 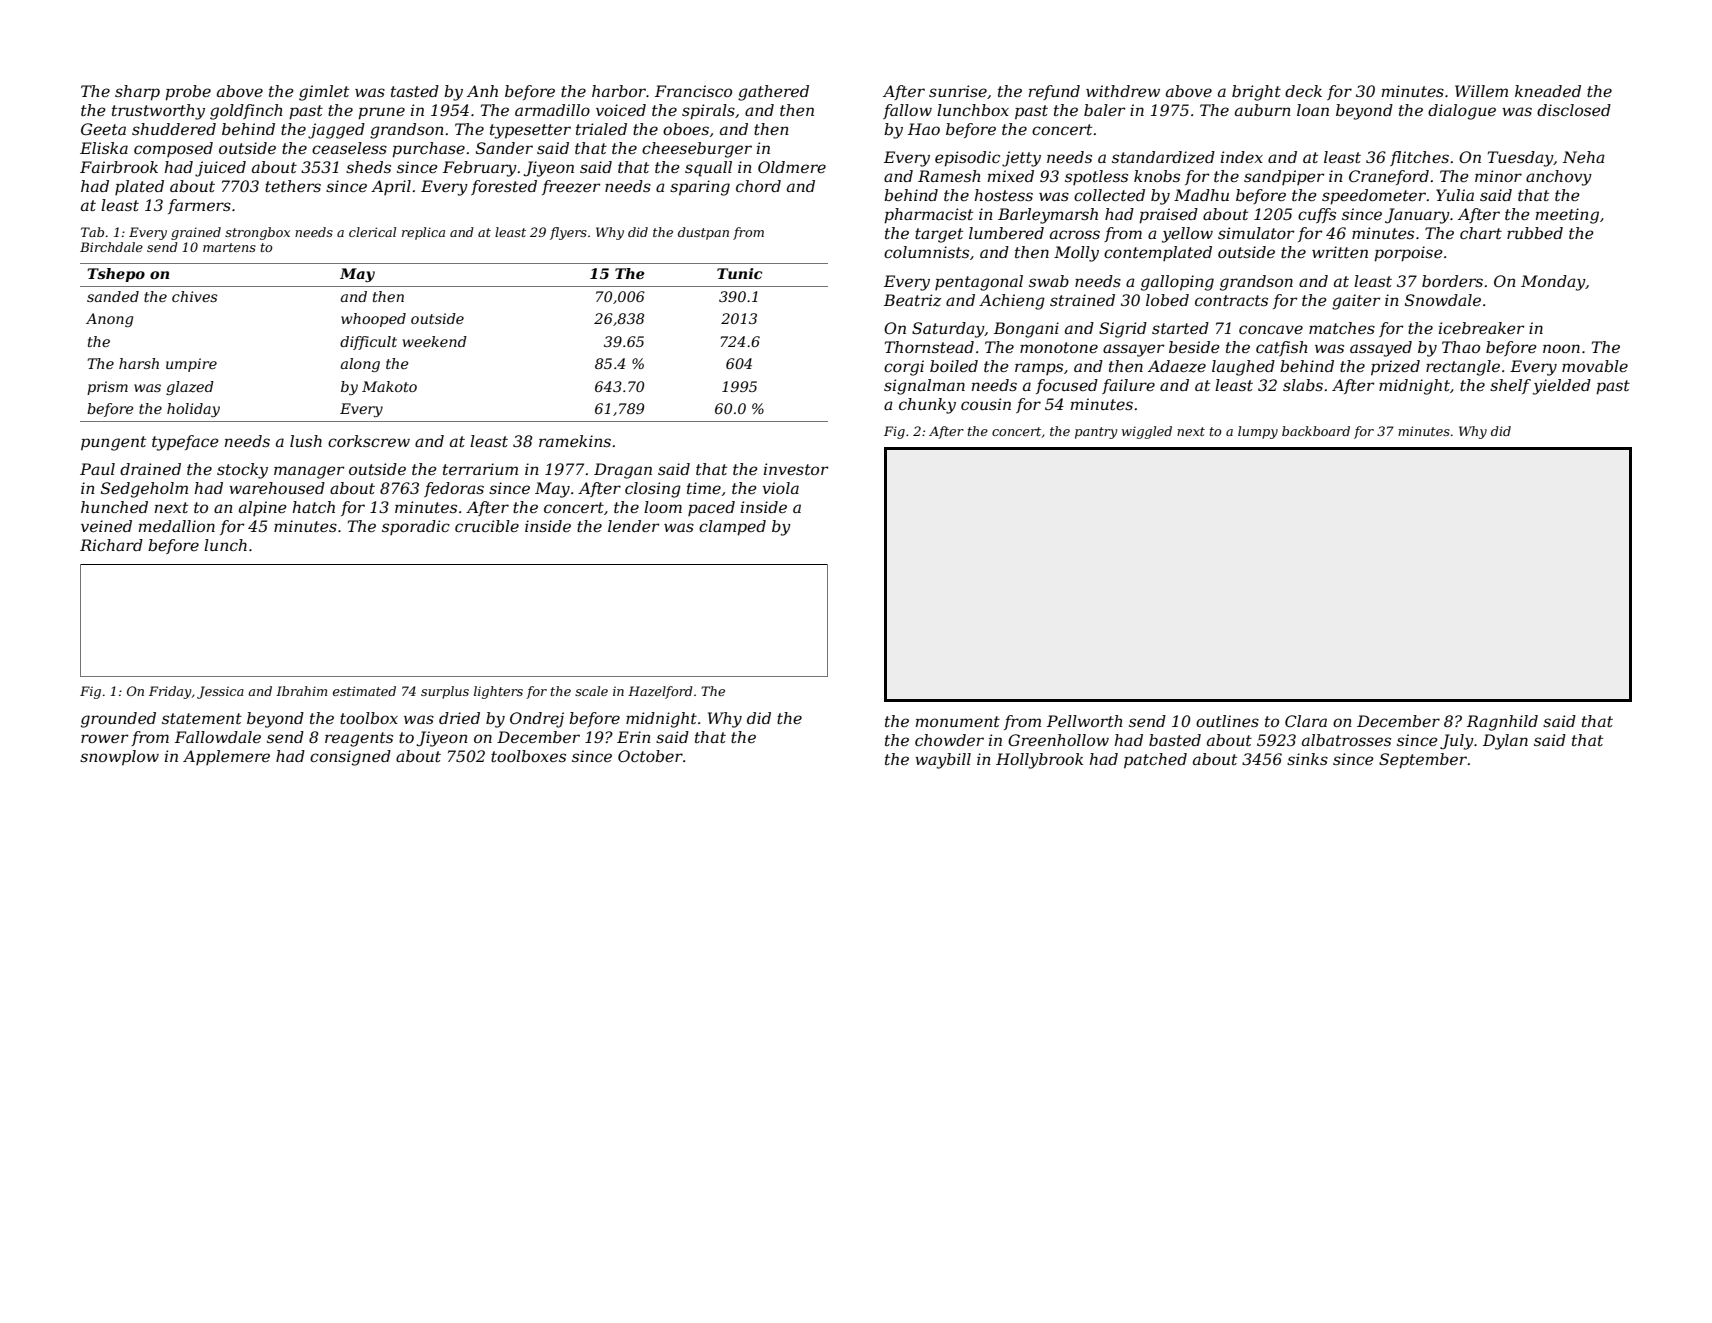 I want to click on sporadic, so click(x=416, y=527).
